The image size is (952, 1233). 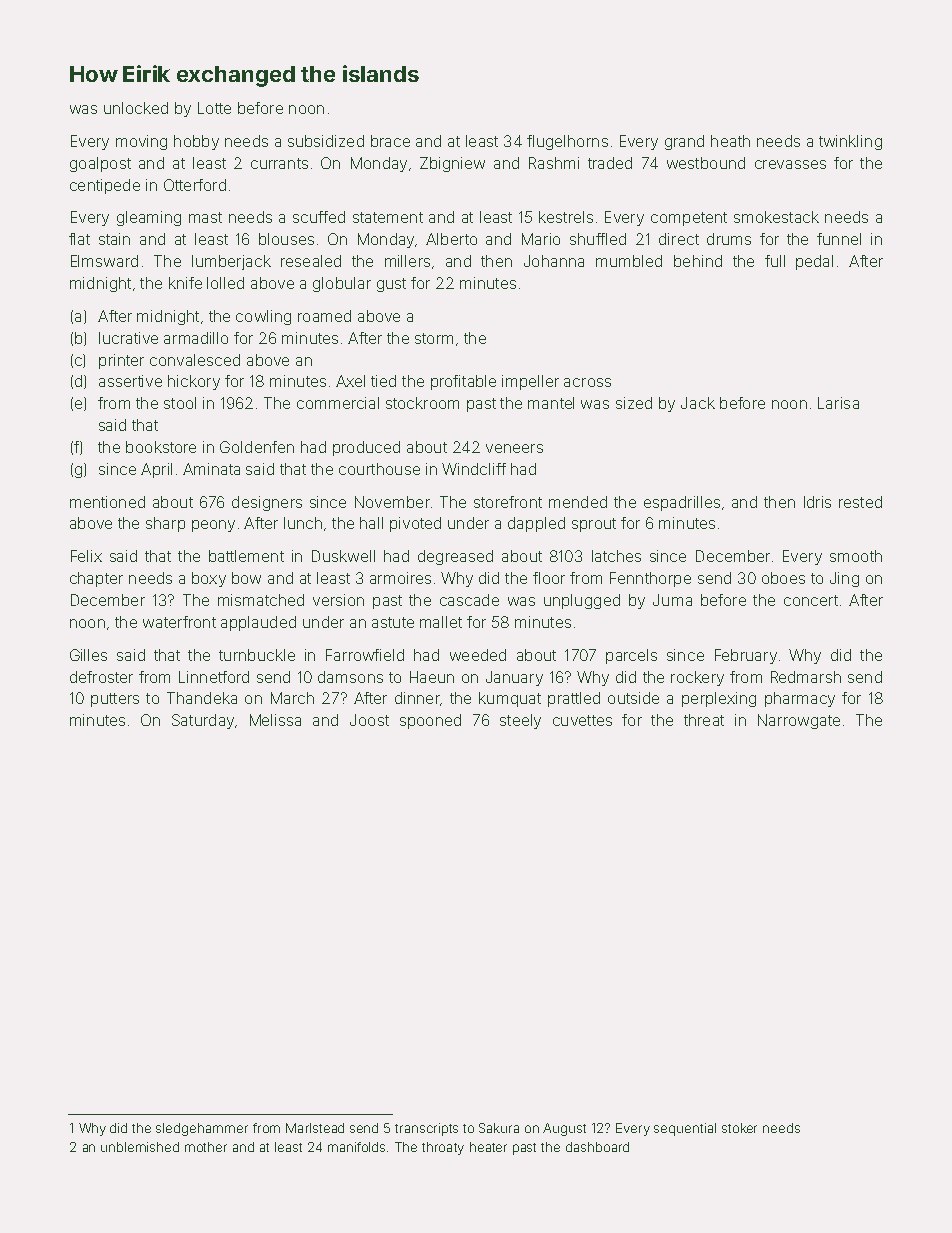 I want to click on Narrowgate, so click(x=799, y=721).
